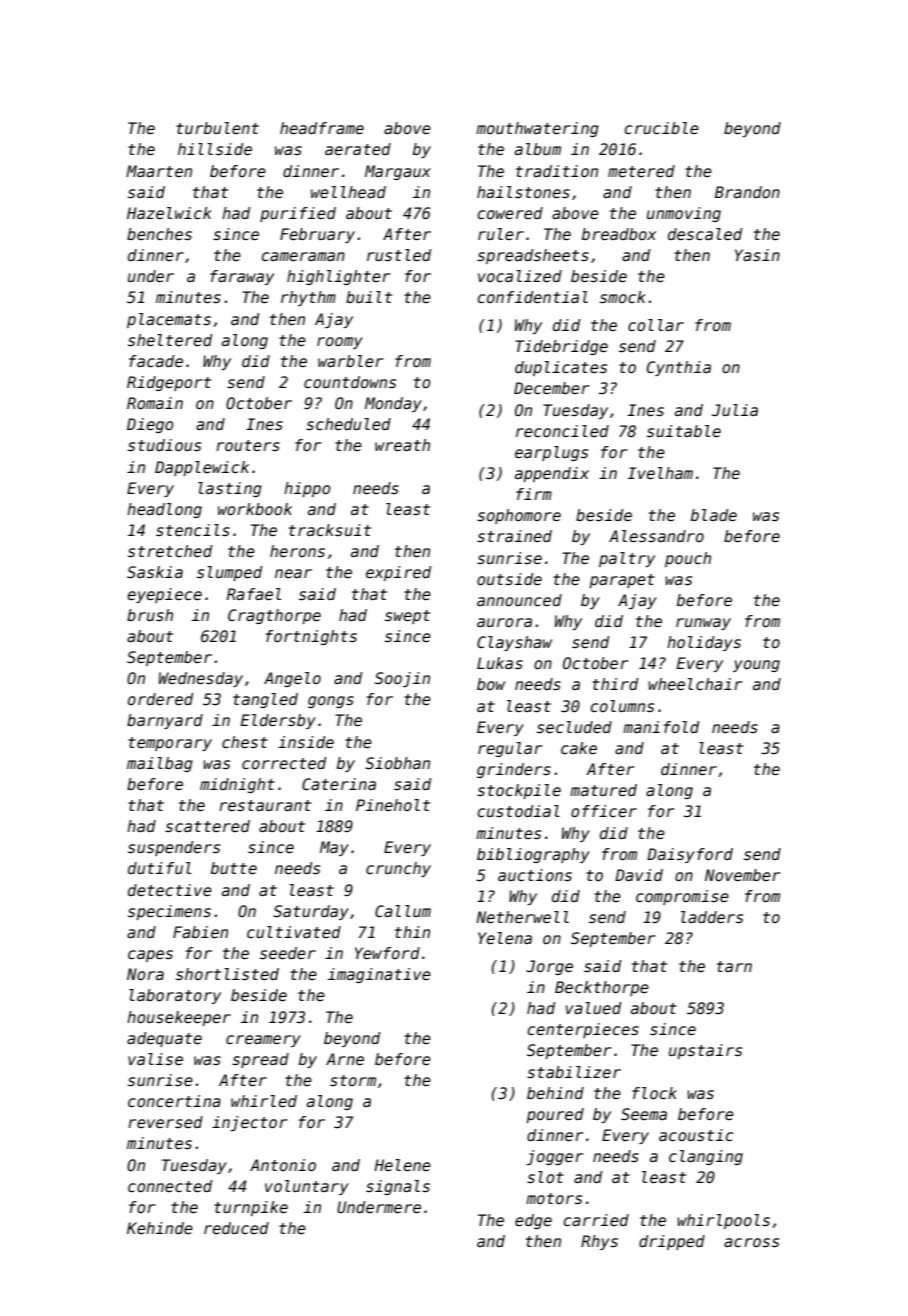 The height and width of the document is (1316, 908). What do you see at coordinates (202, 468) in the document?
I see `Dapplewick` at bounding box center [202, 468].
